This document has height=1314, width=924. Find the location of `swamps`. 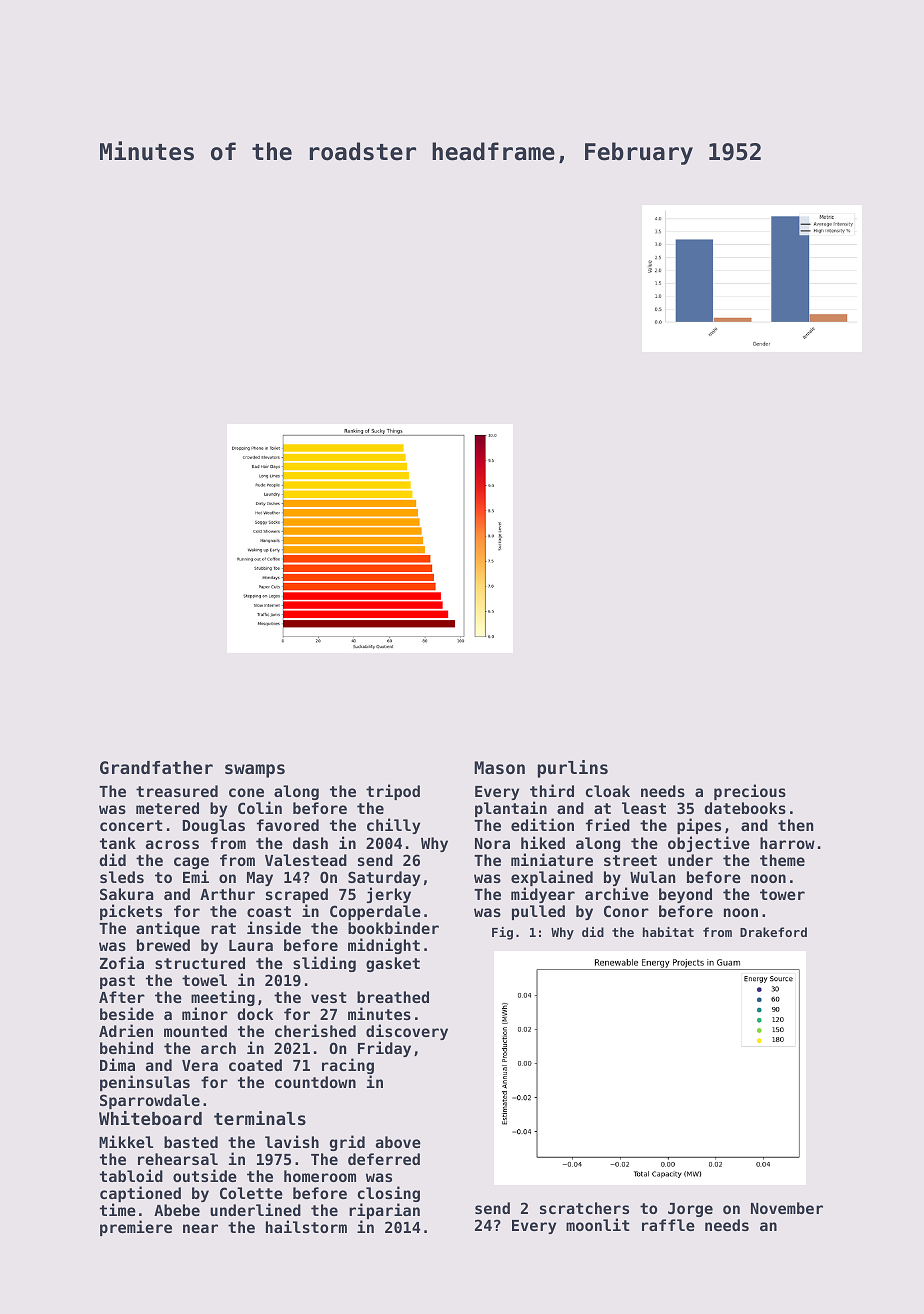

swamps is located at coordinates (255, 771).
